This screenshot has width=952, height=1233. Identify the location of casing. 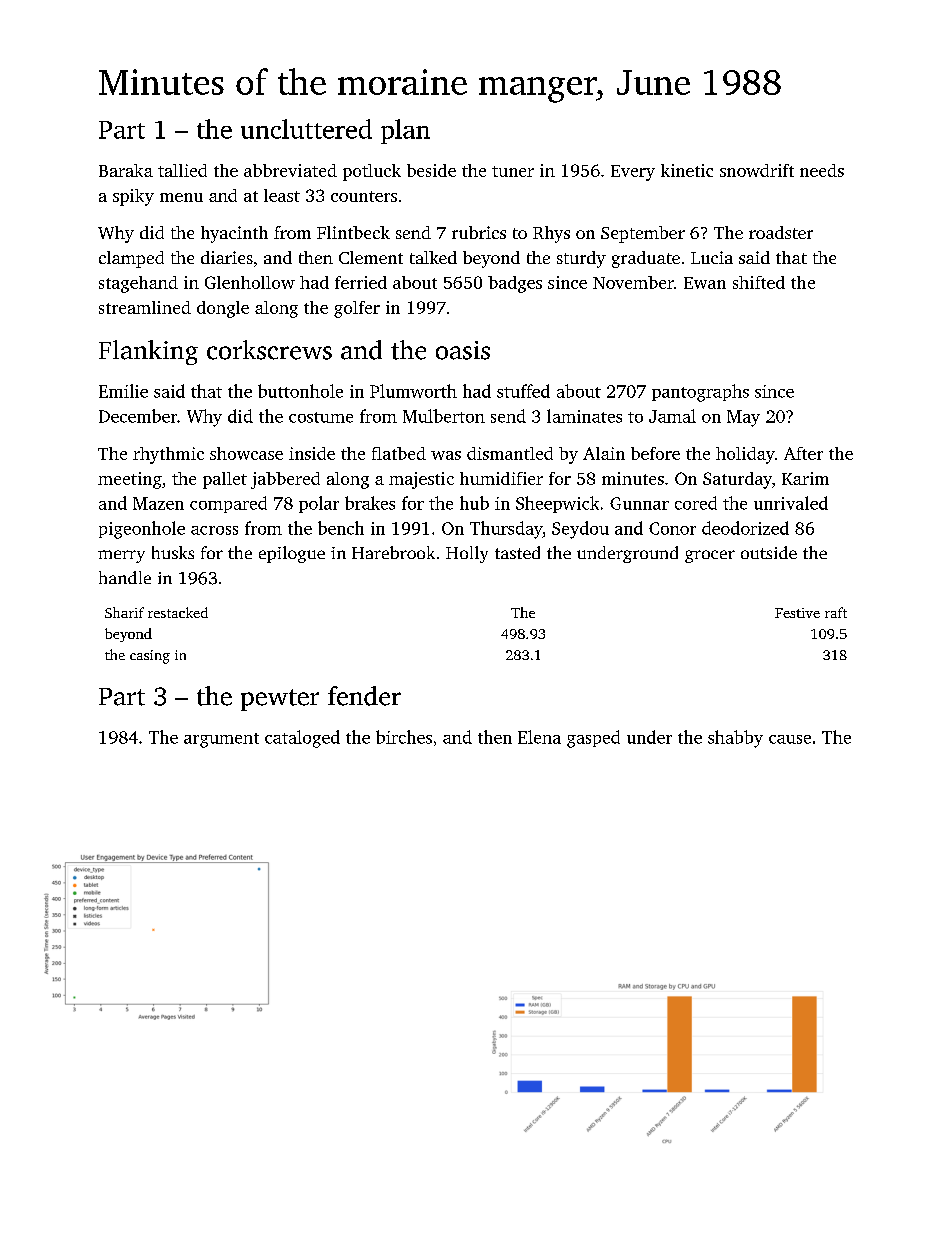
(150, 657).
